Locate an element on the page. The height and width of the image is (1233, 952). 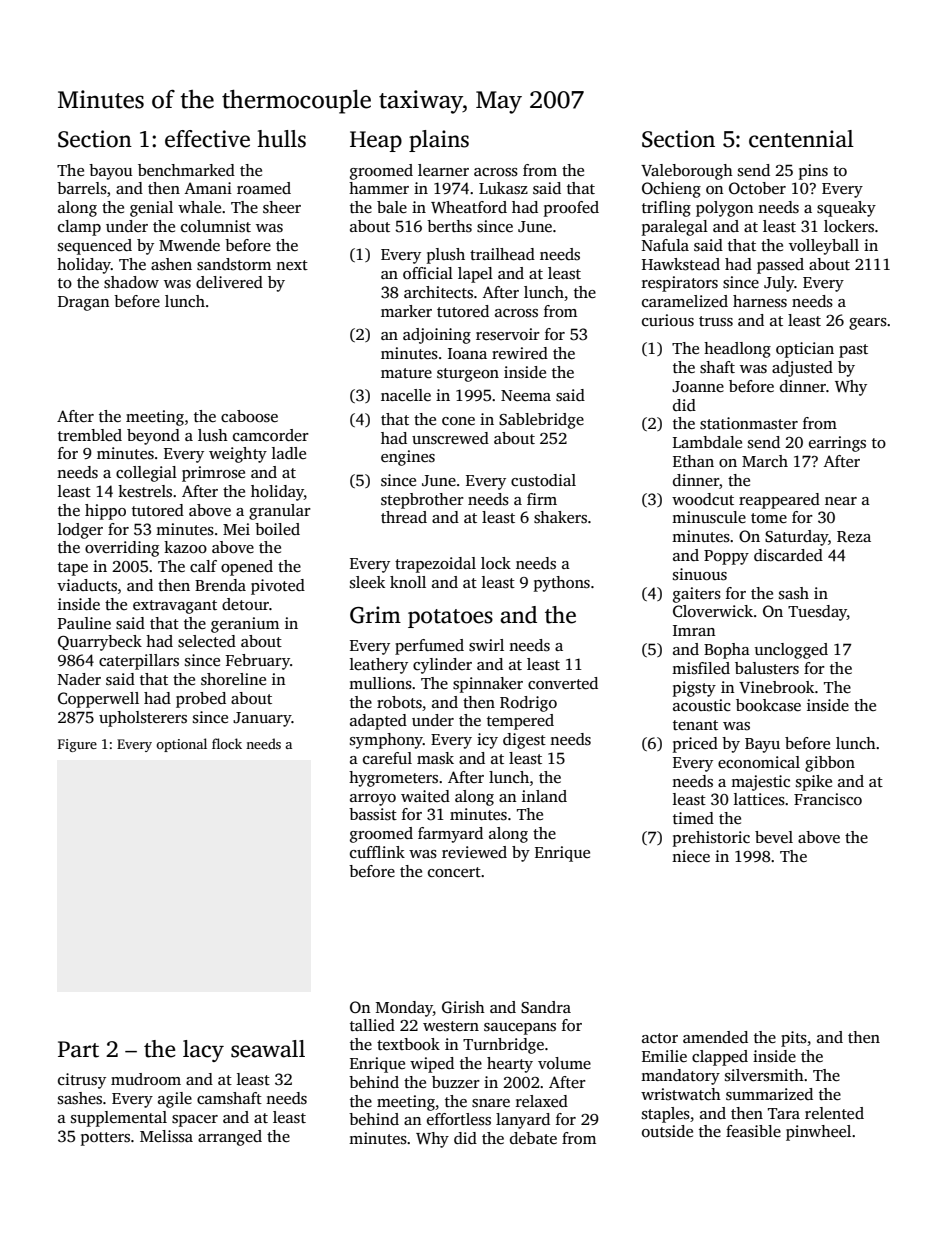
pits is located at coordinates (794, 1039).
